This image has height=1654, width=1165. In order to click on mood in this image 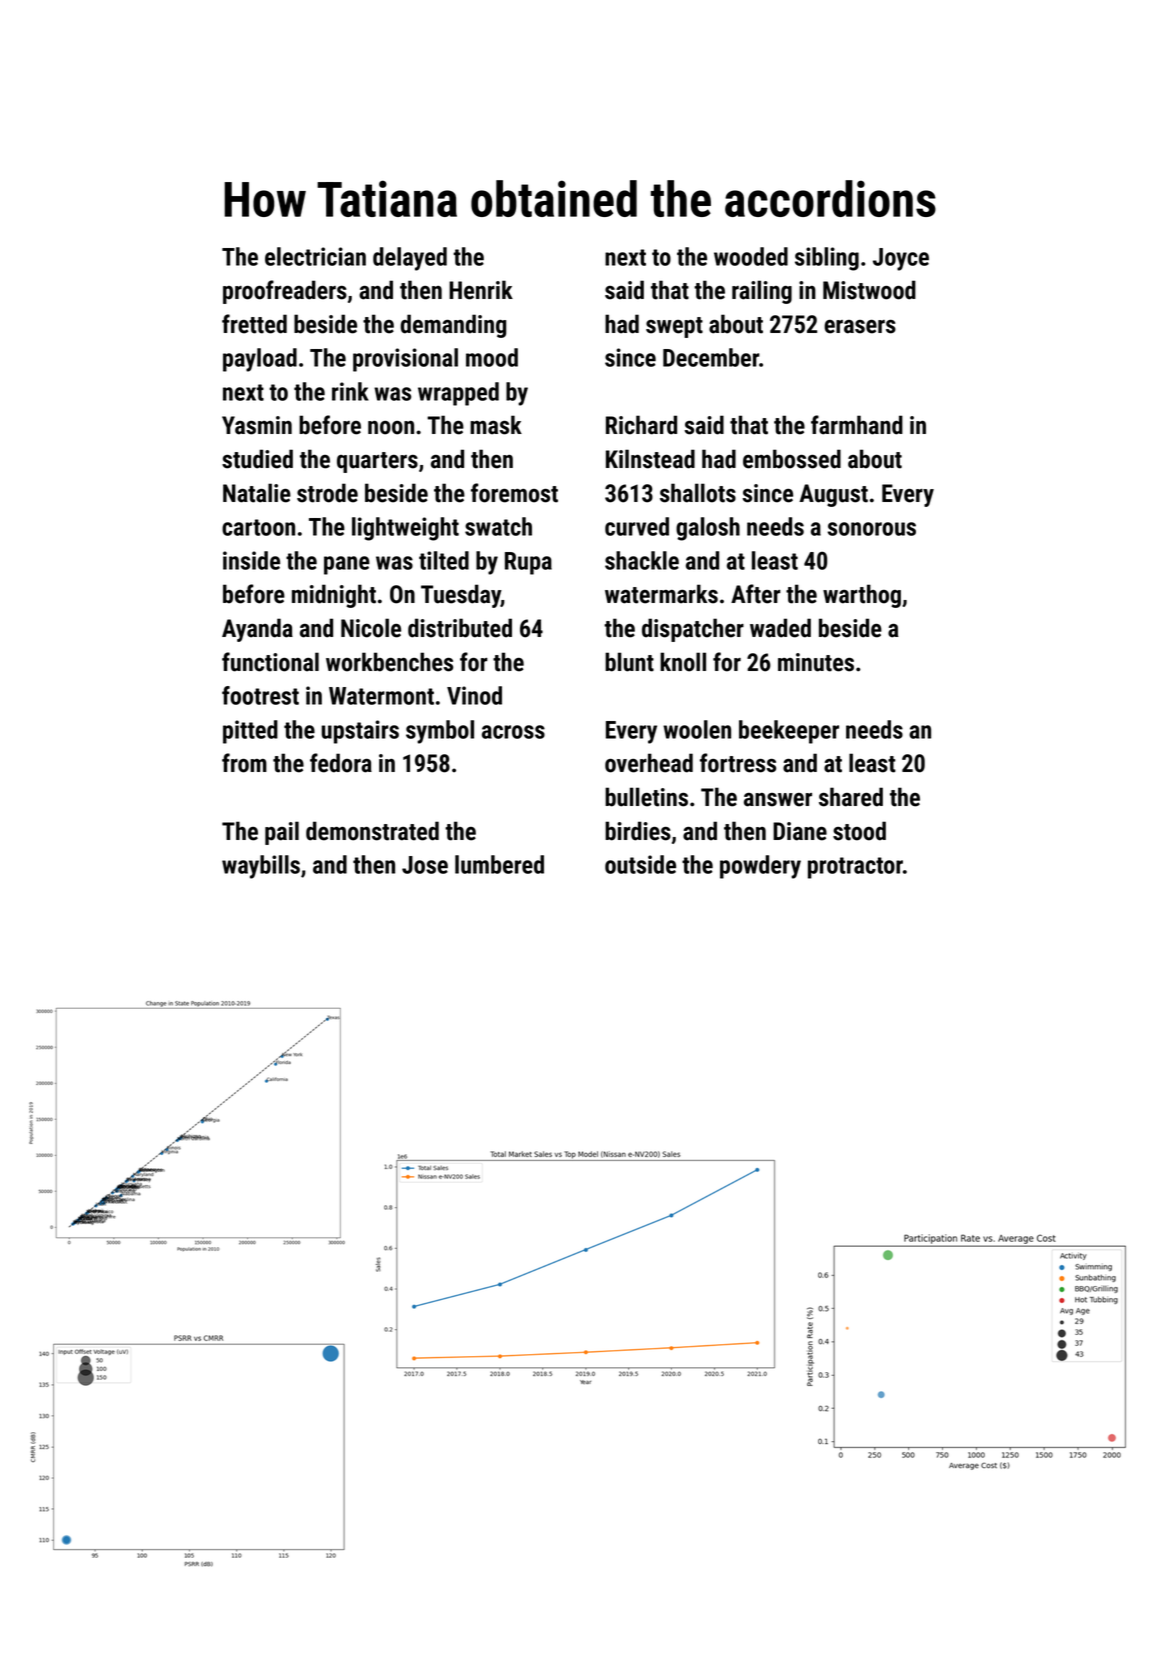, I will do `click(492, 357)`.
